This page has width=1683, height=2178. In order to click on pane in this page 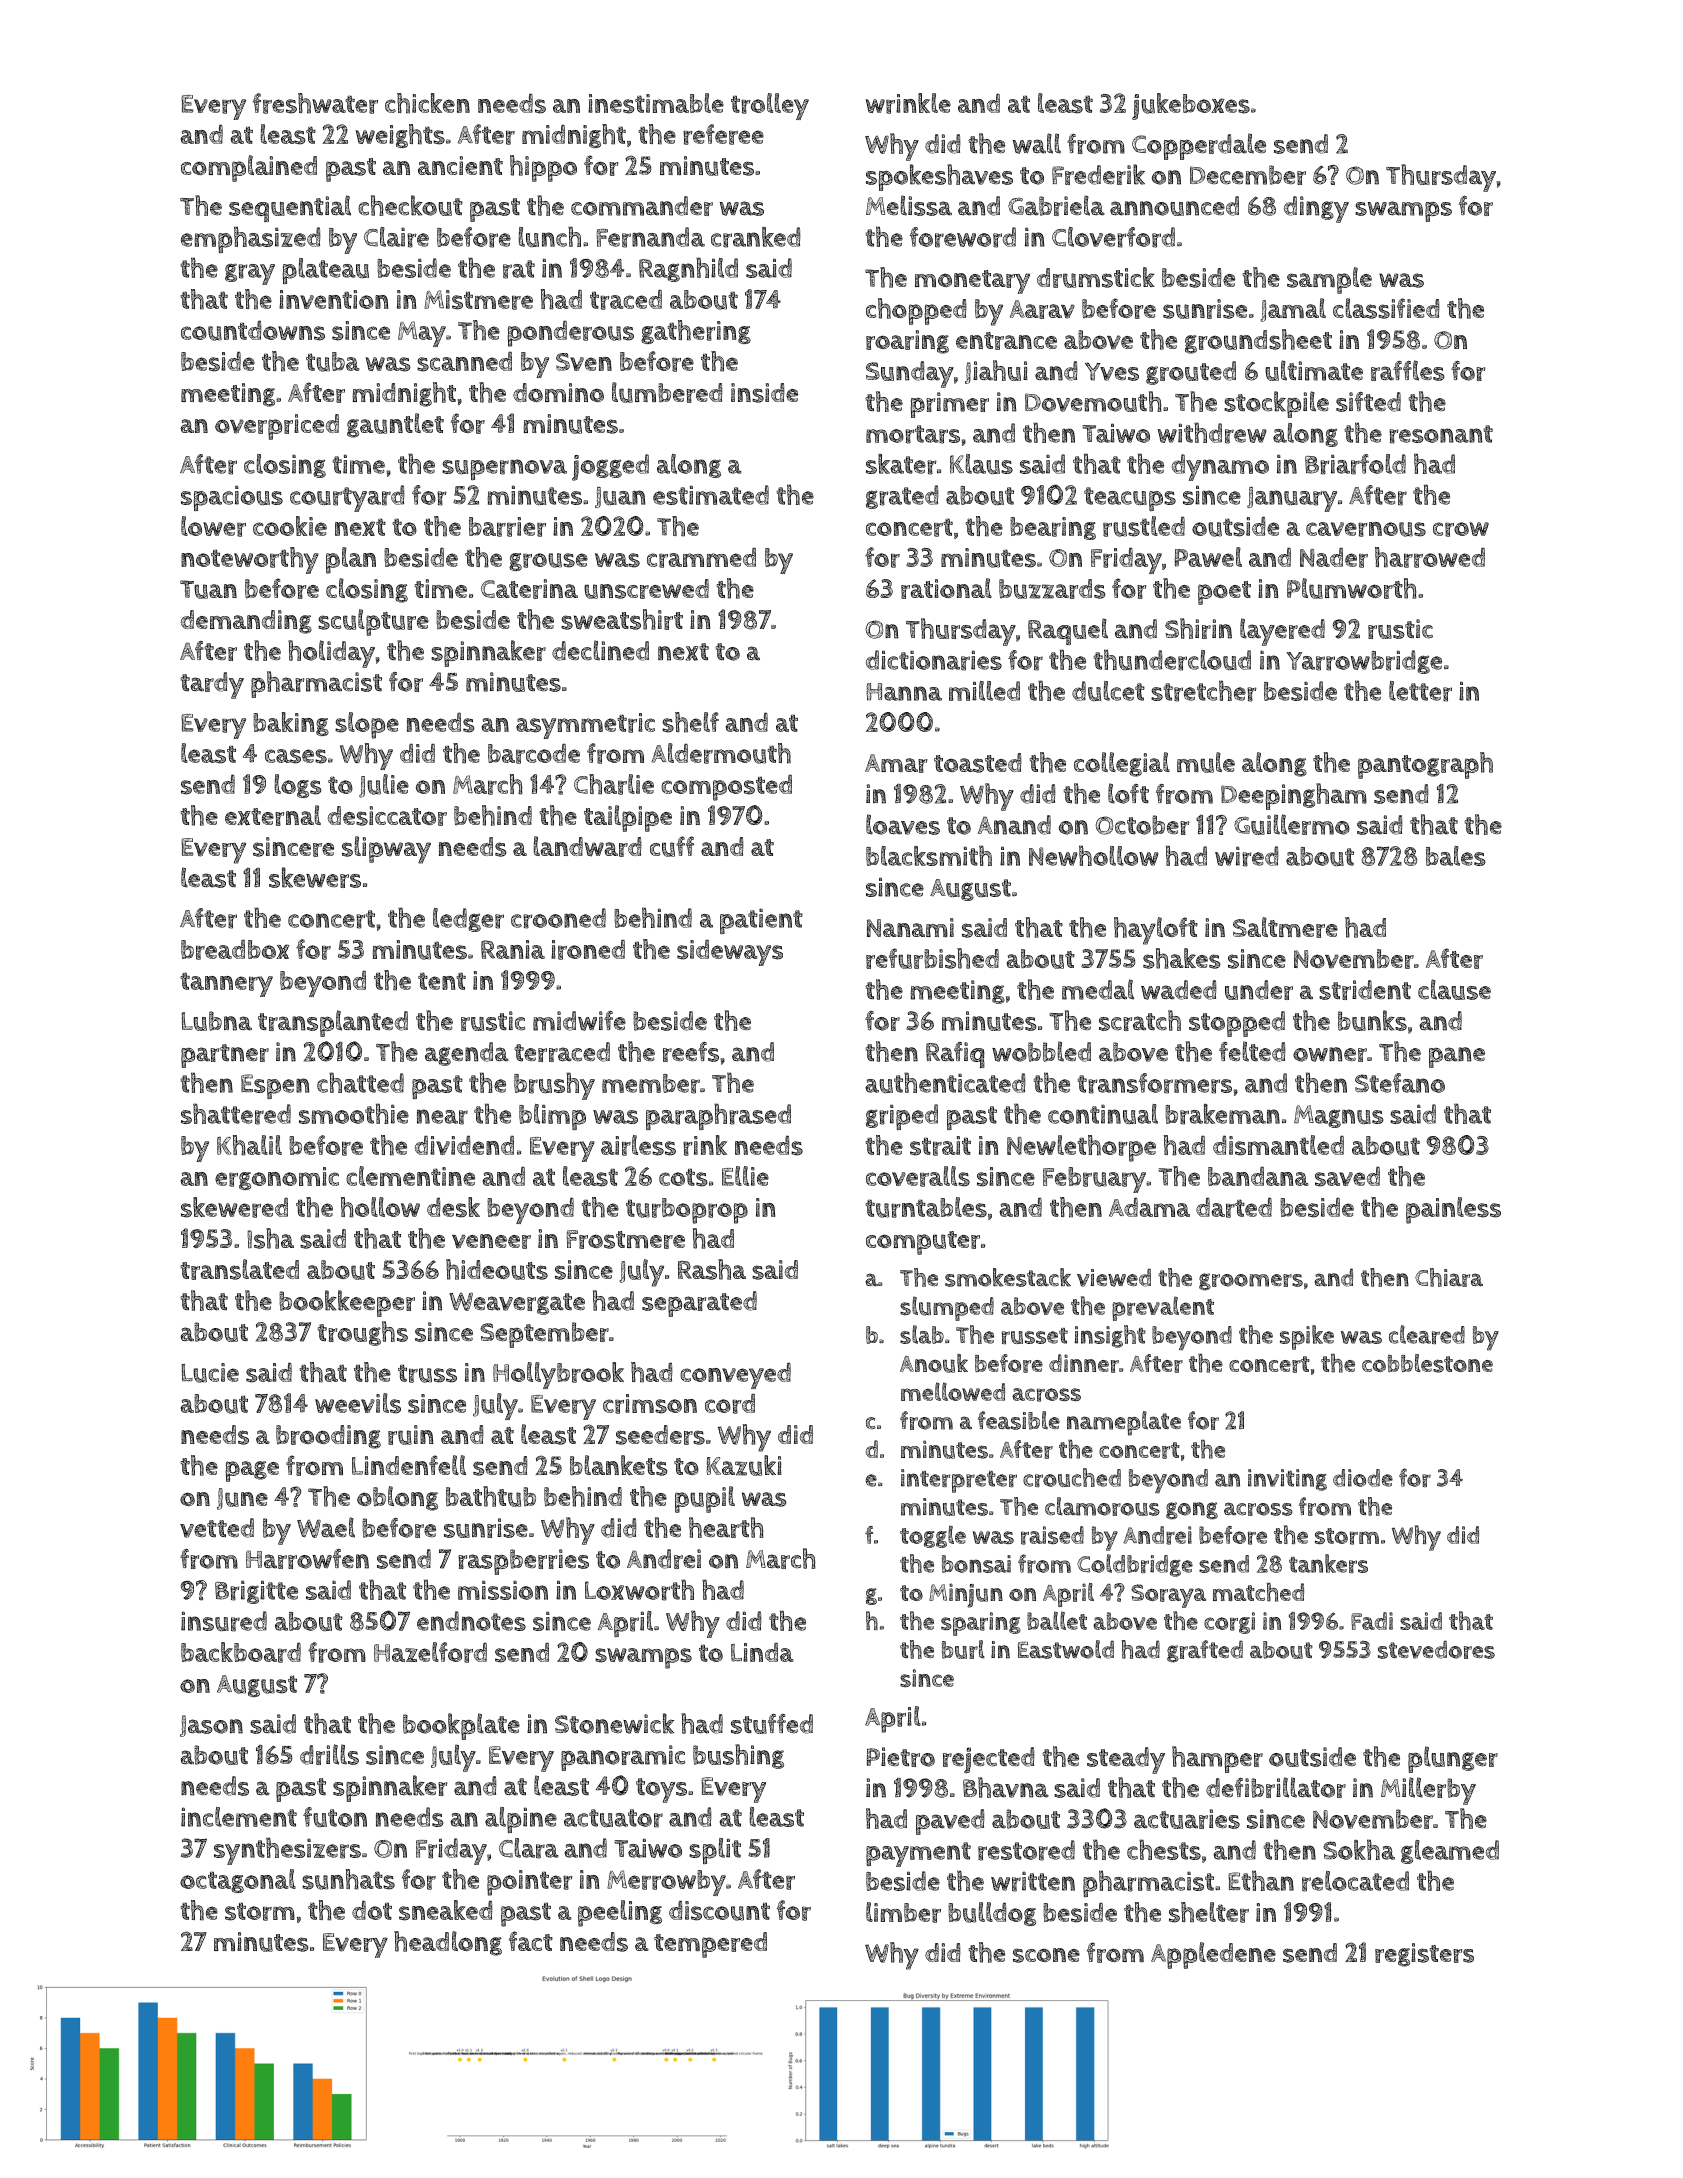, I will do `click(1457, 1057)`.
